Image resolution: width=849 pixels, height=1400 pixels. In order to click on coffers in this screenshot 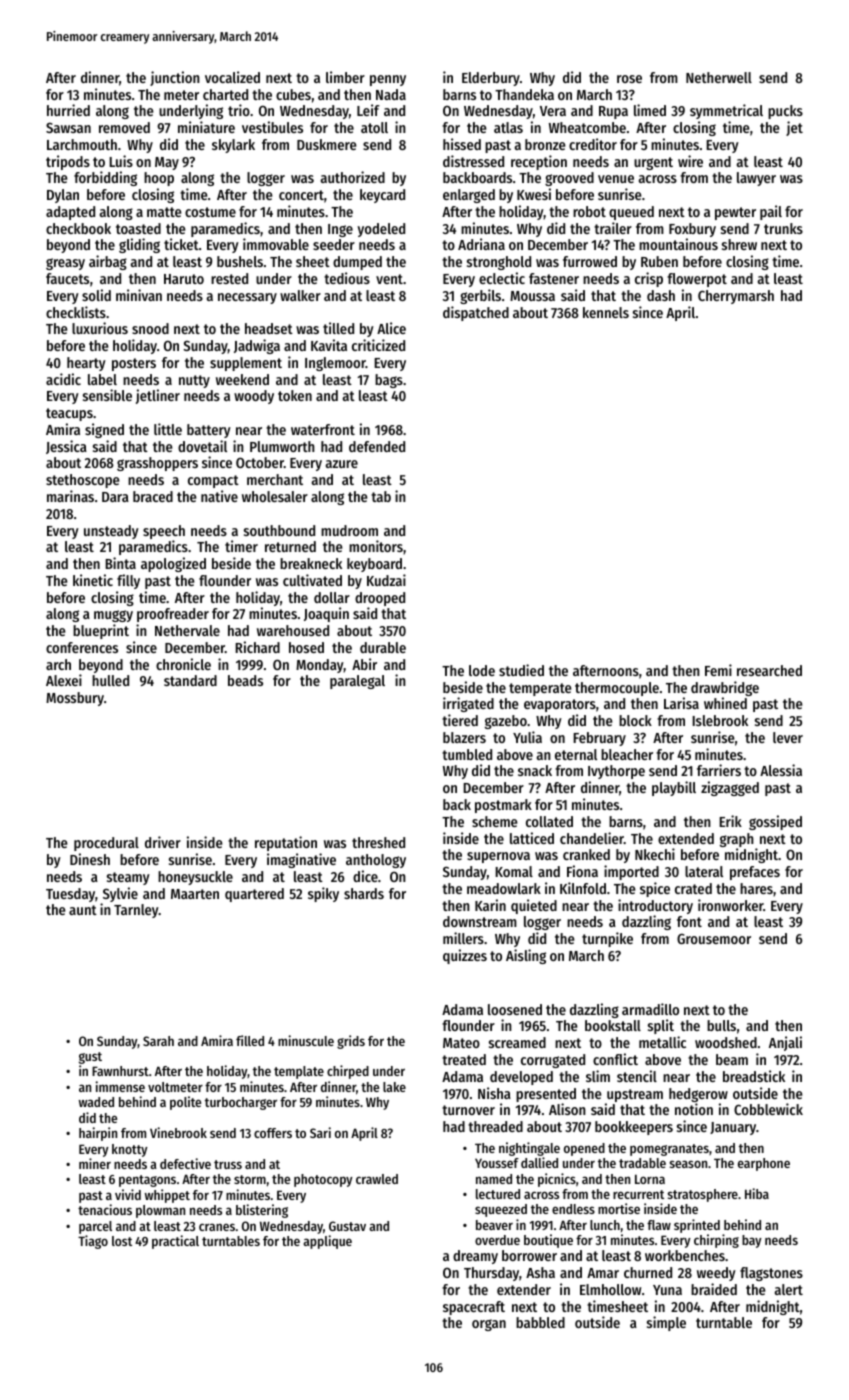, I will do `click(273, 1133)`.
